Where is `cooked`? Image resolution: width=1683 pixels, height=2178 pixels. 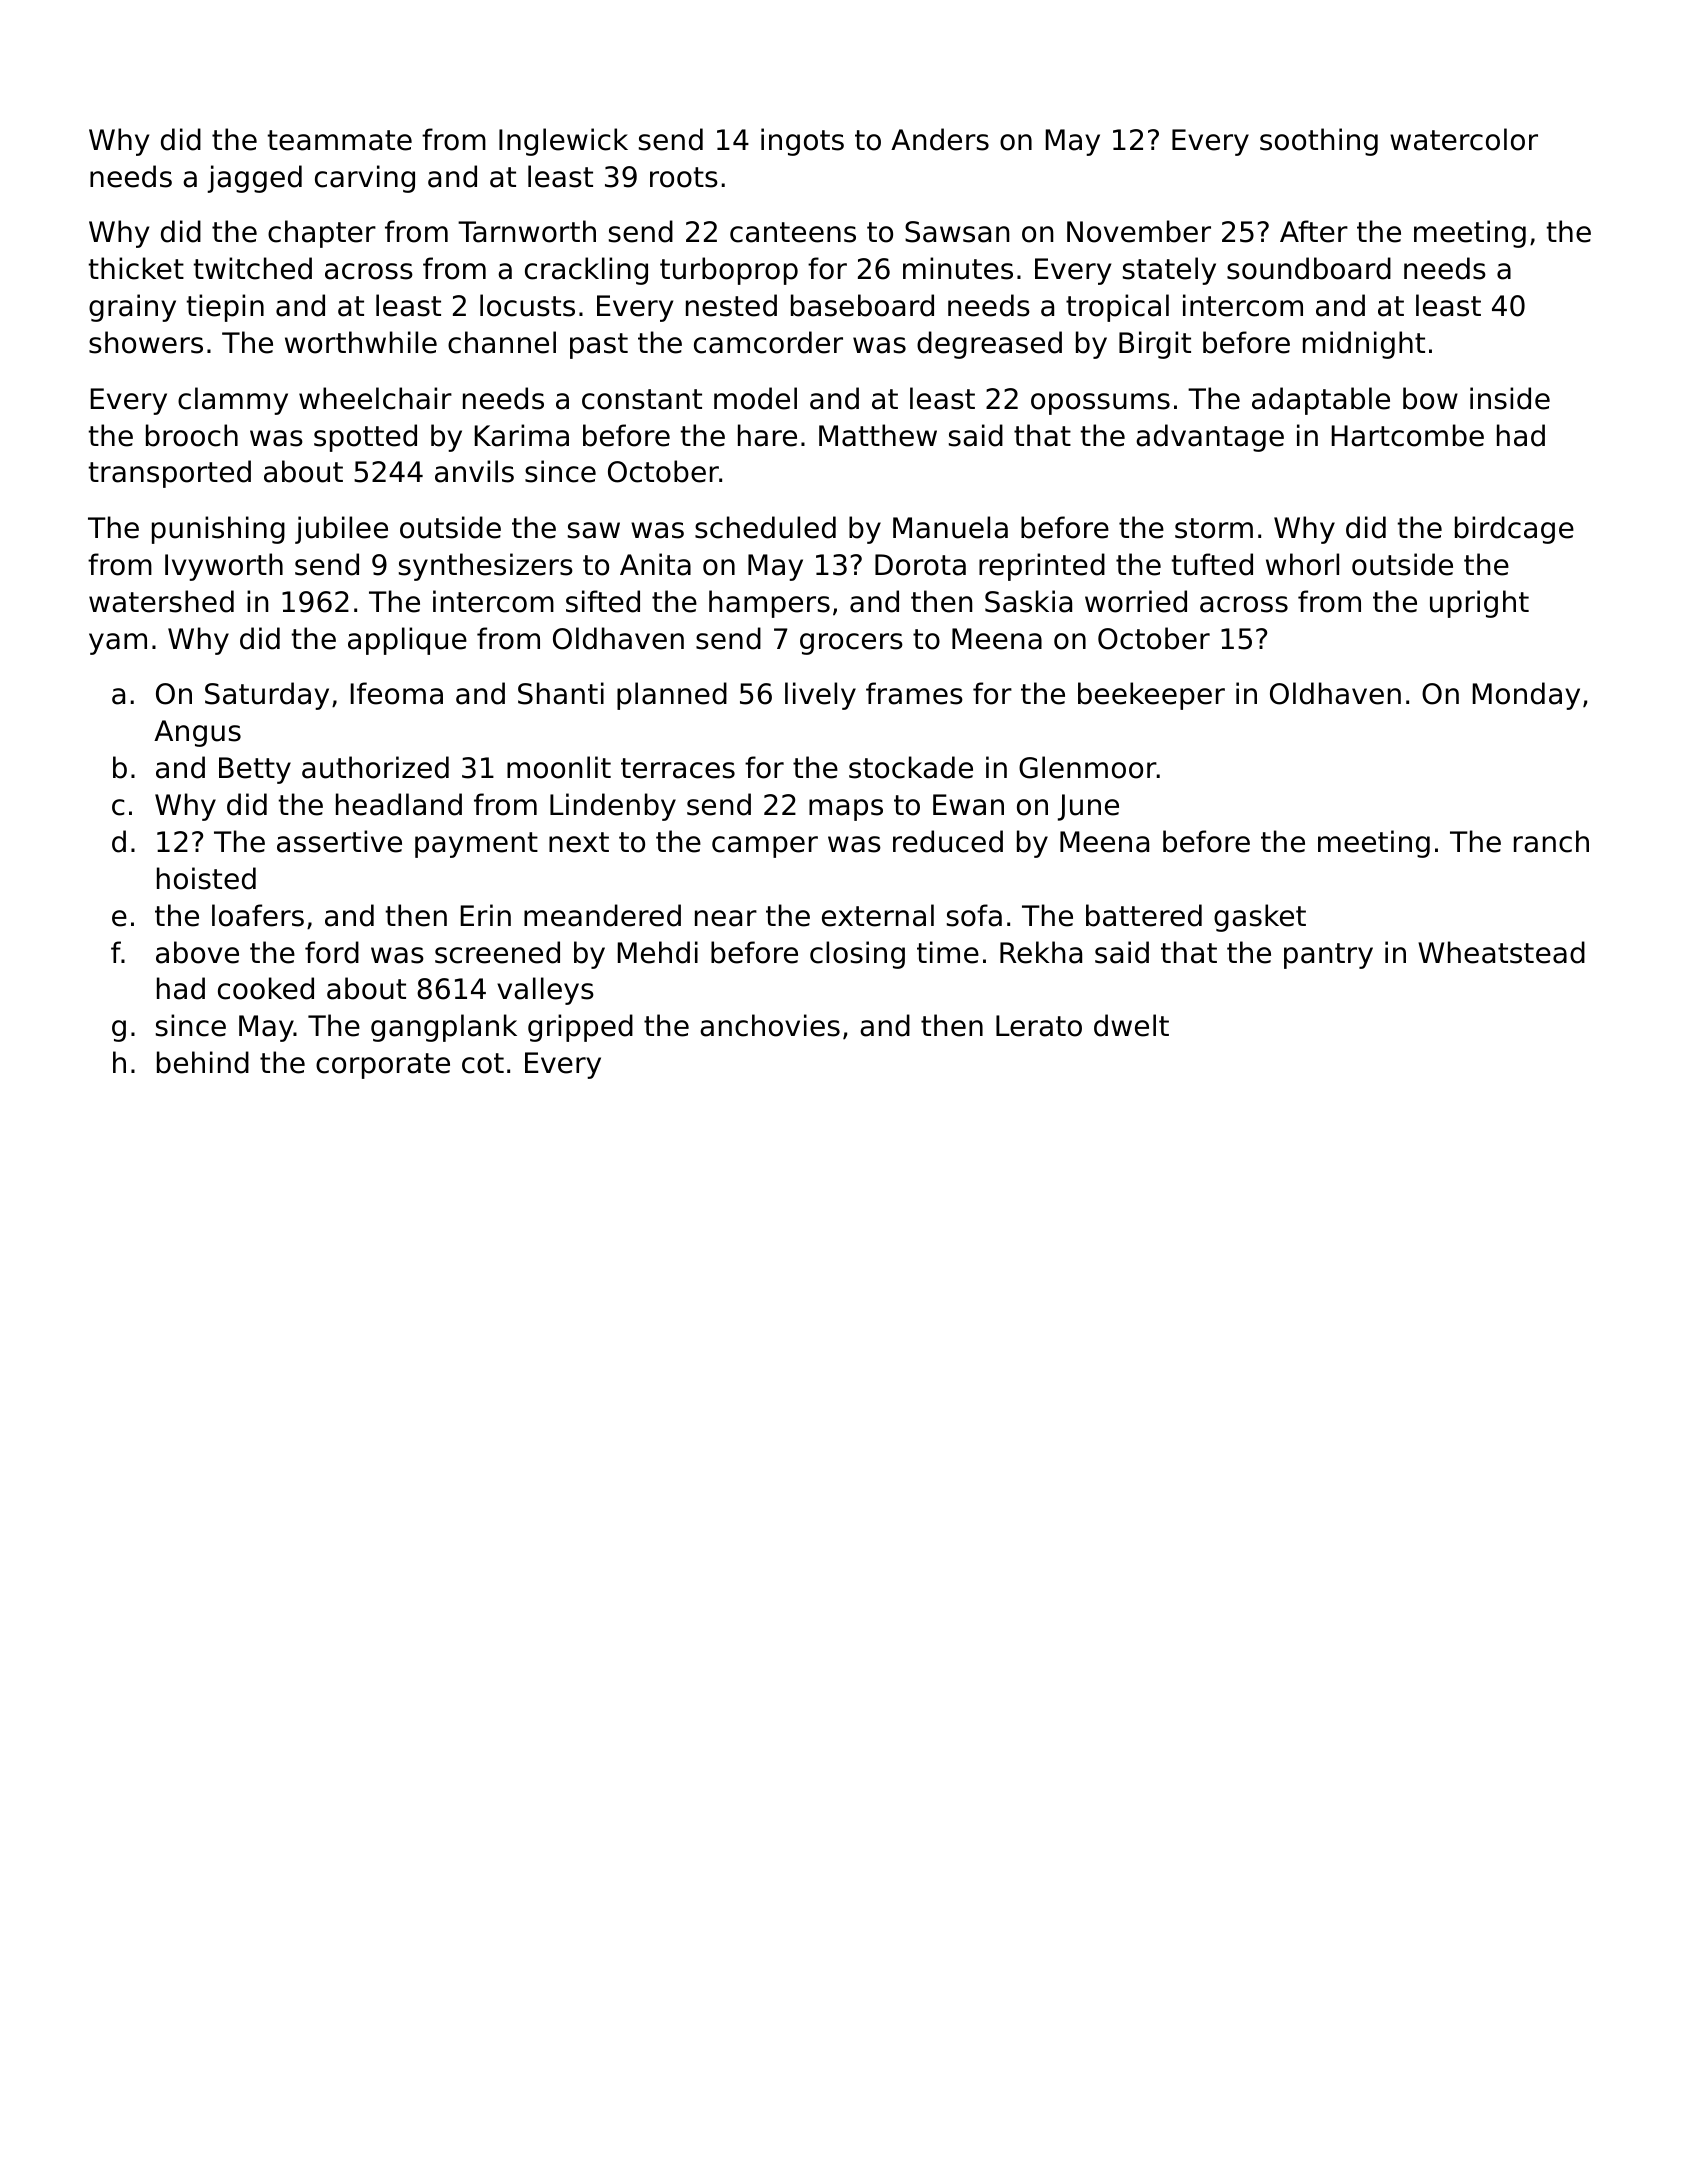 cooked is located at coordinates (266, 988).
